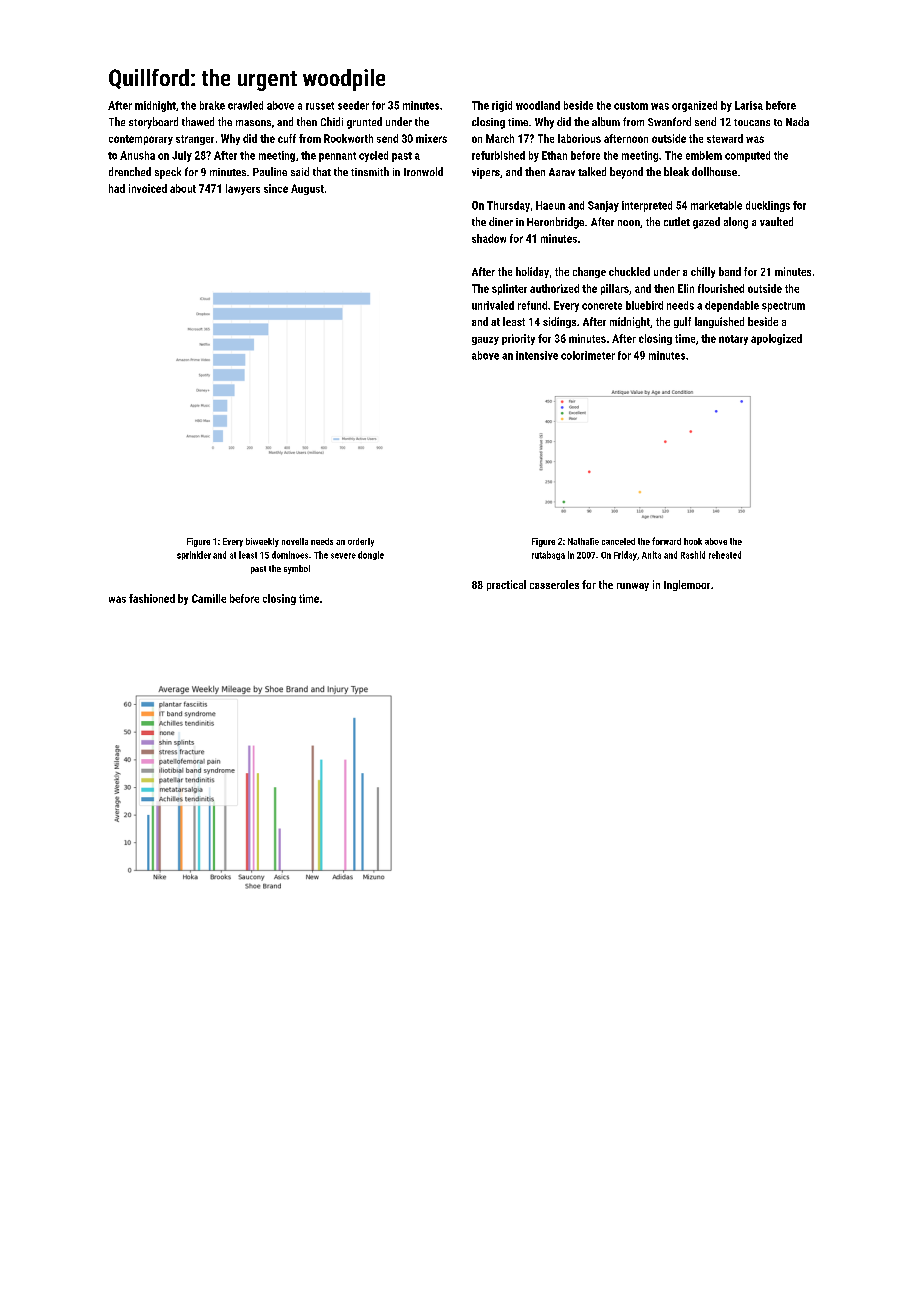 This document has height=1308, width=924. I want to click on brake, so click(212, 105).
